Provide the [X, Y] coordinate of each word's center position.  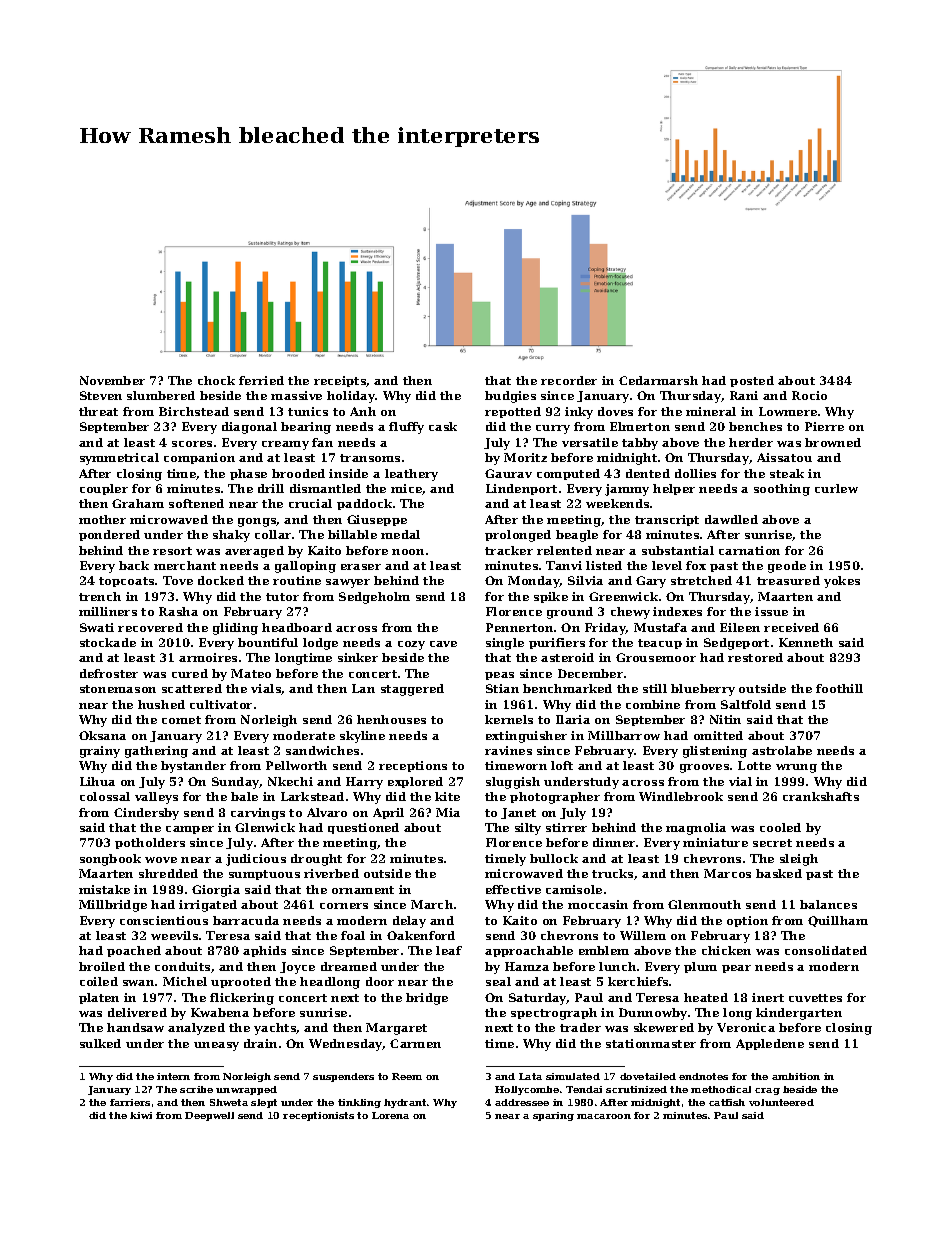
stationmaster [651, 1043]
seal [498, 981]
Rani [744, 395]
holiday [351, 397]
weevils [174, 935]
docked [221, 580]
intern [173, 1076]
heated [706, 997]
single [505, 644]
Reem [407, 1076]
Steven [101, 395]
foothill [839, 688]
